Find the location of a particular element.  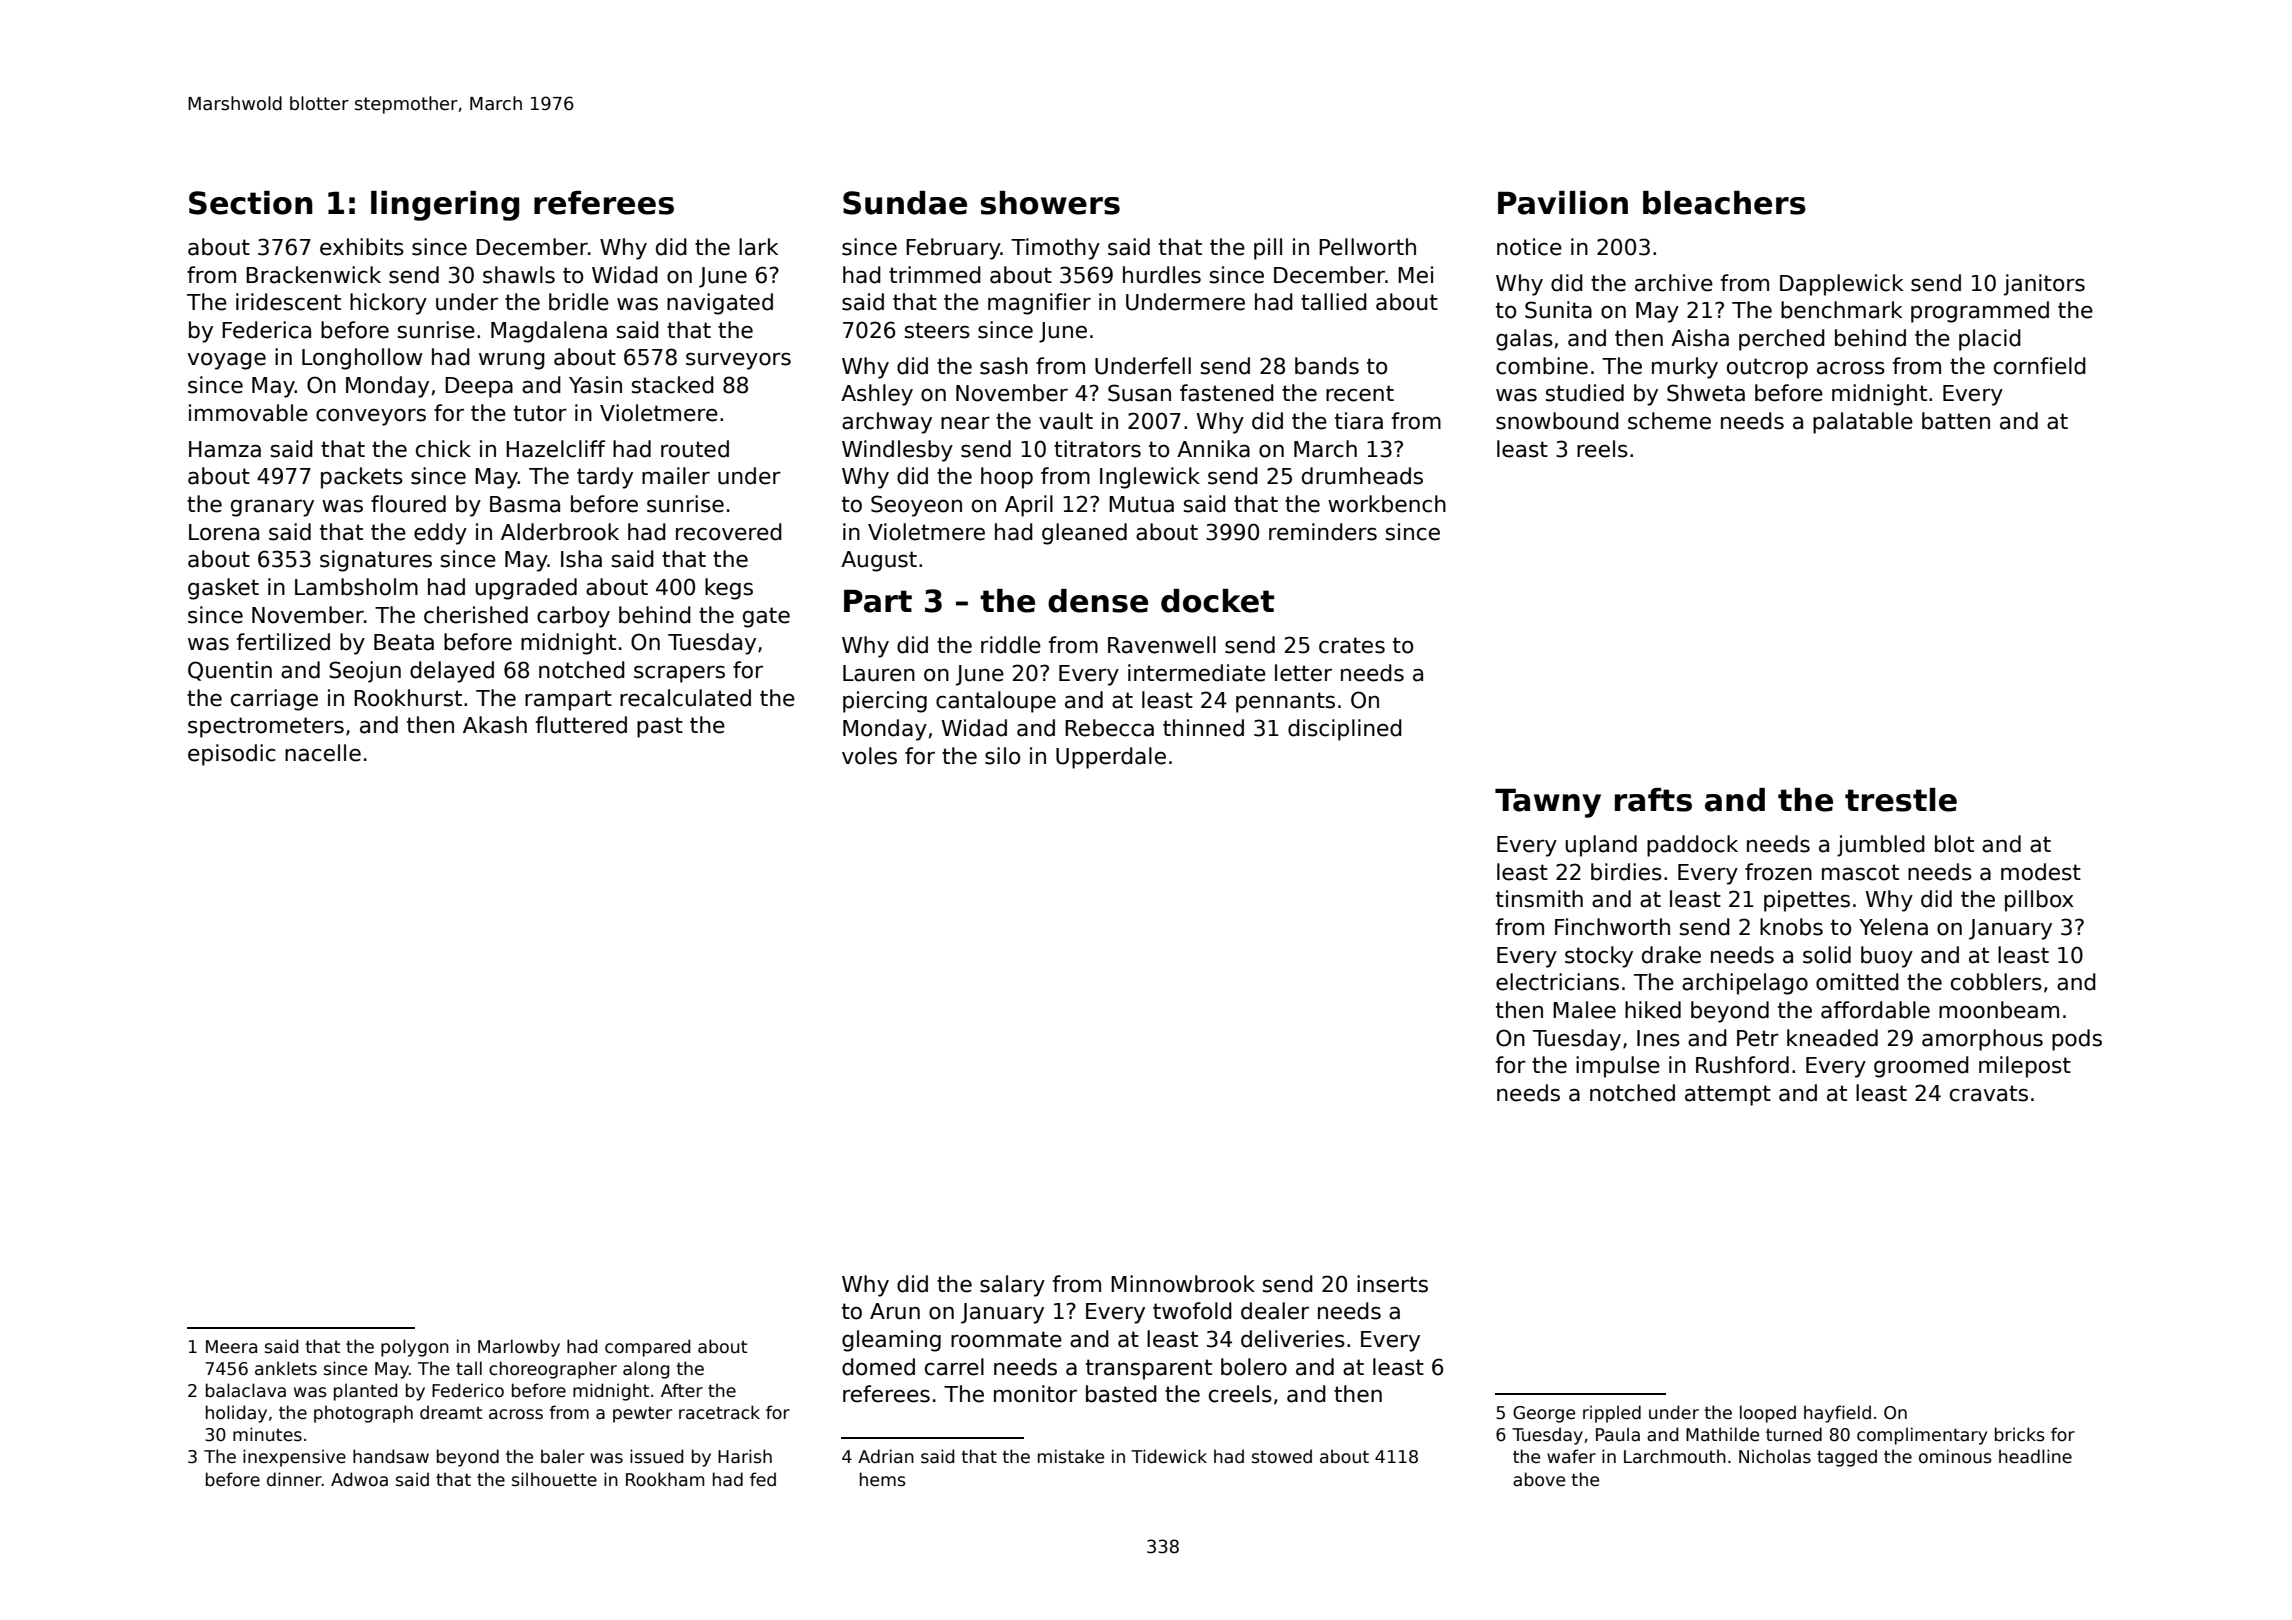

milepost is located at coordinates (2025, 1067).
